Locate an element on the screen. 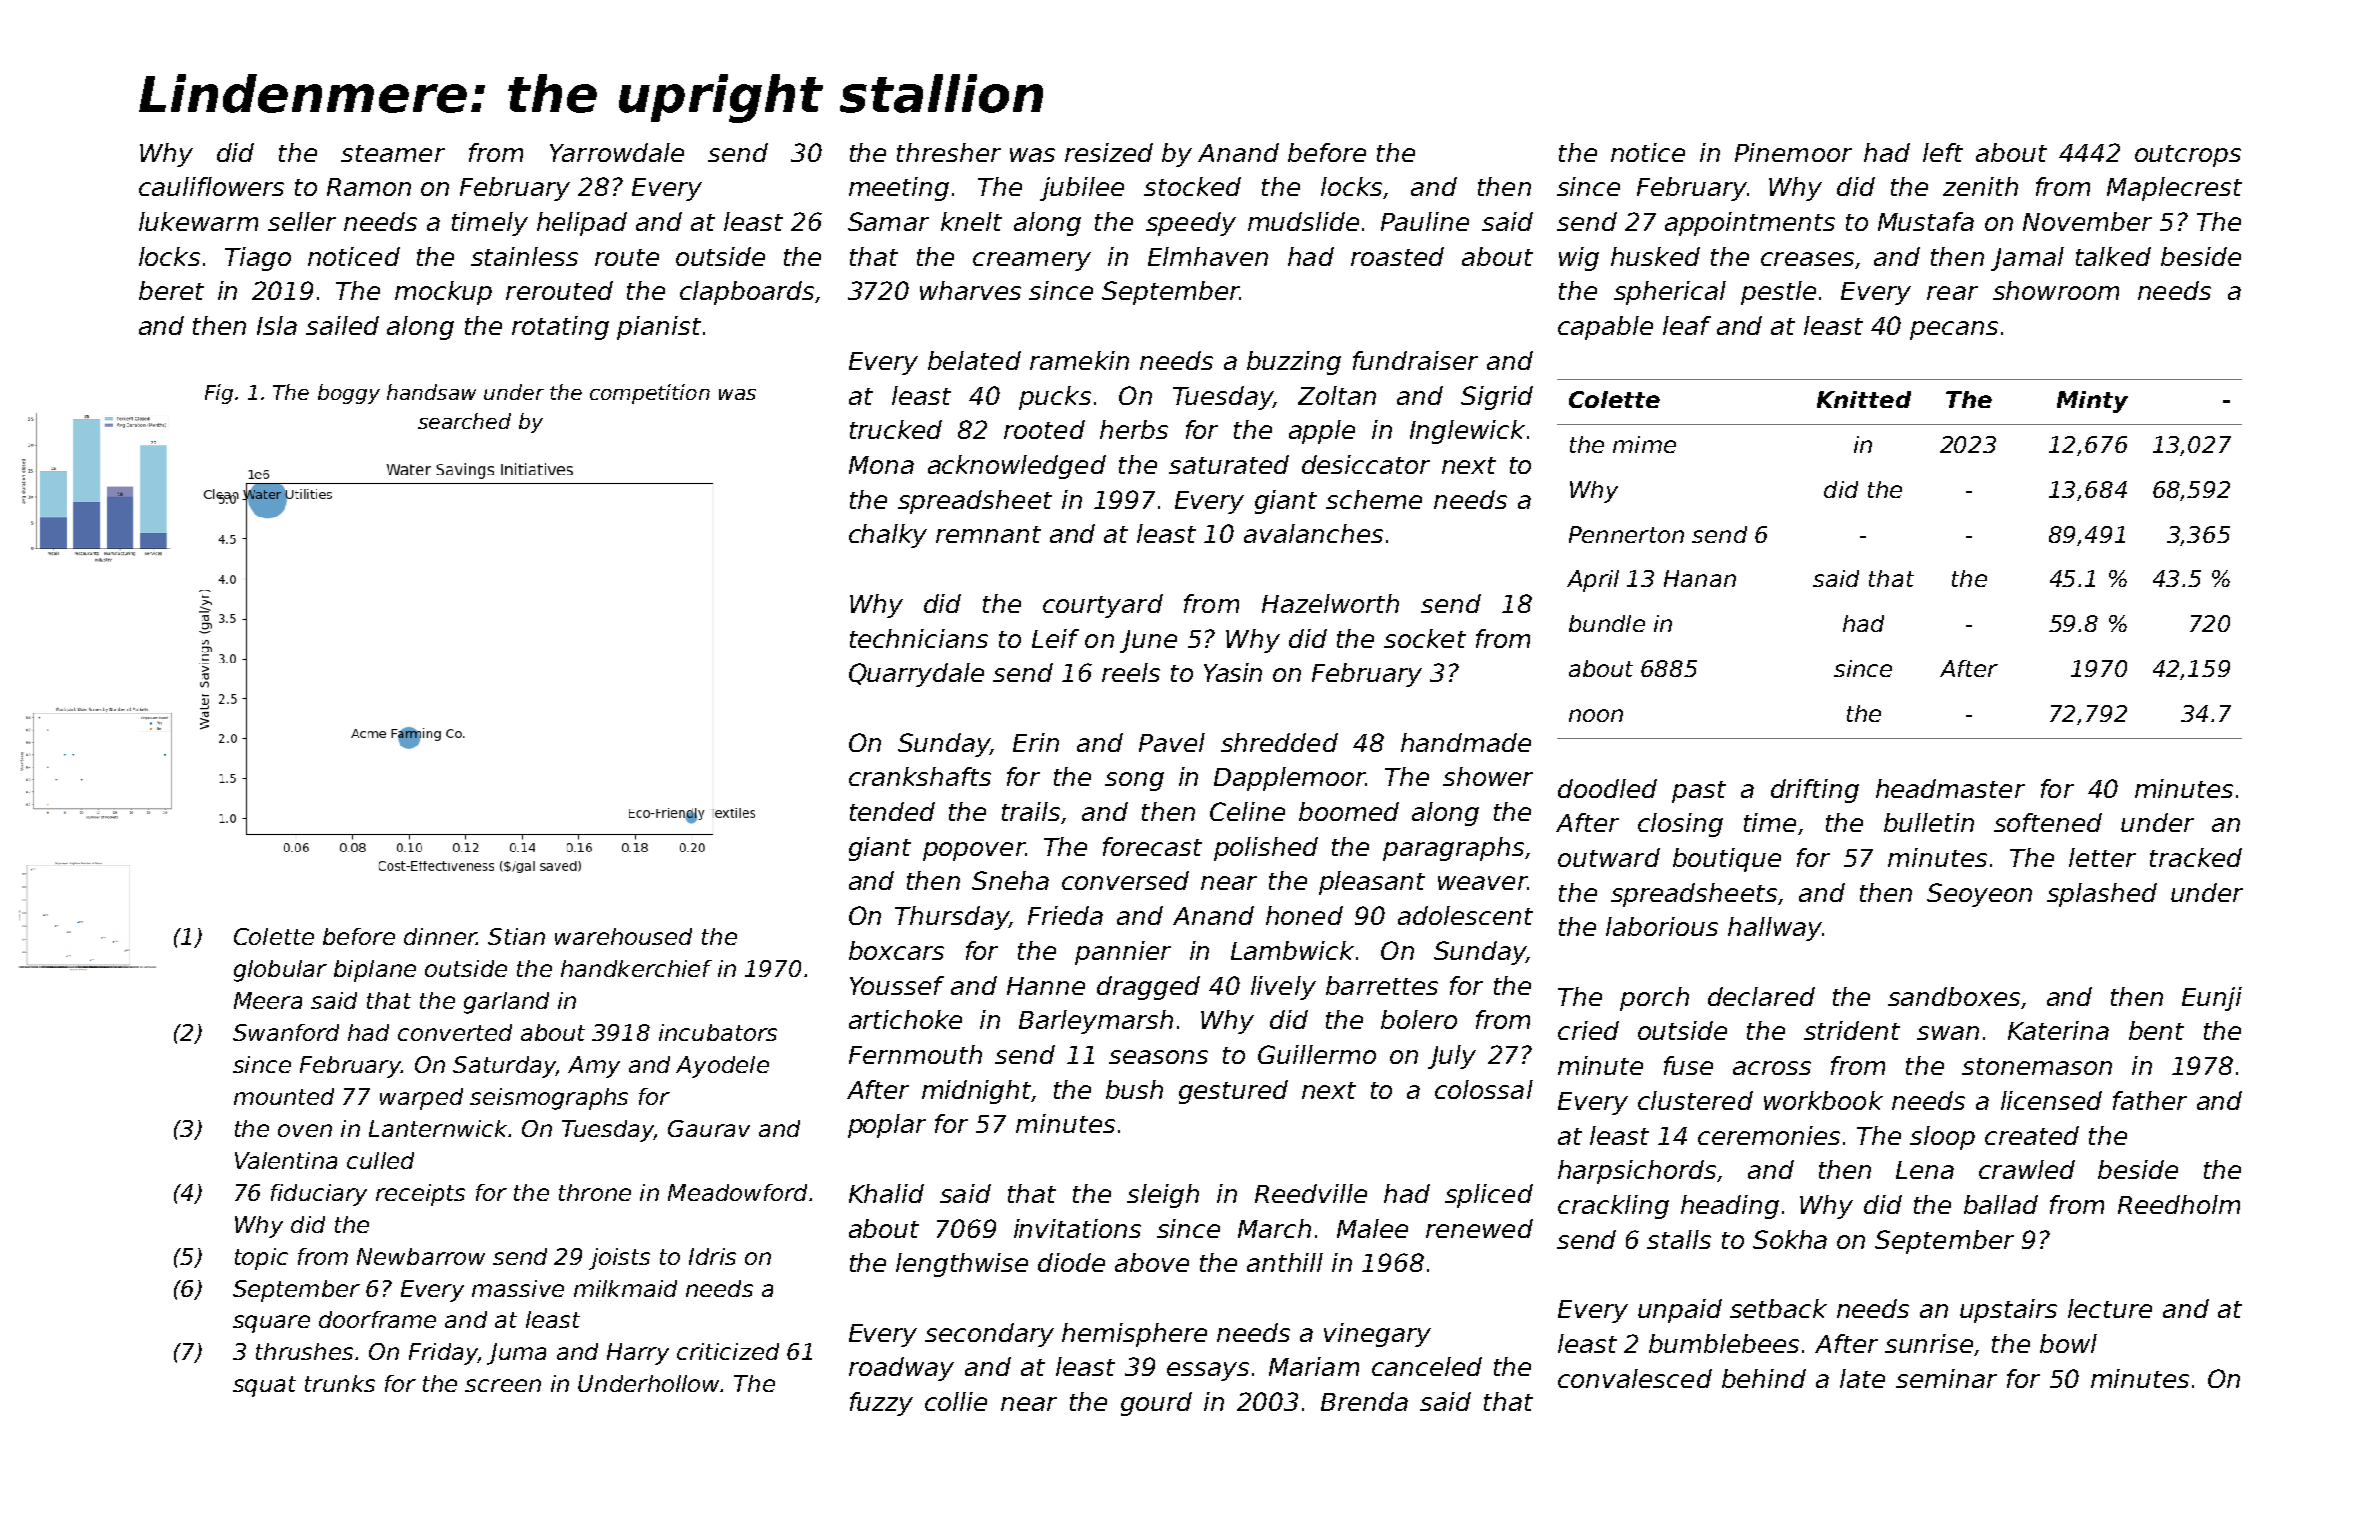 The width and height of the screenshot is (2380, 1540). Brenda is located at coordinates (1364, 1401).
